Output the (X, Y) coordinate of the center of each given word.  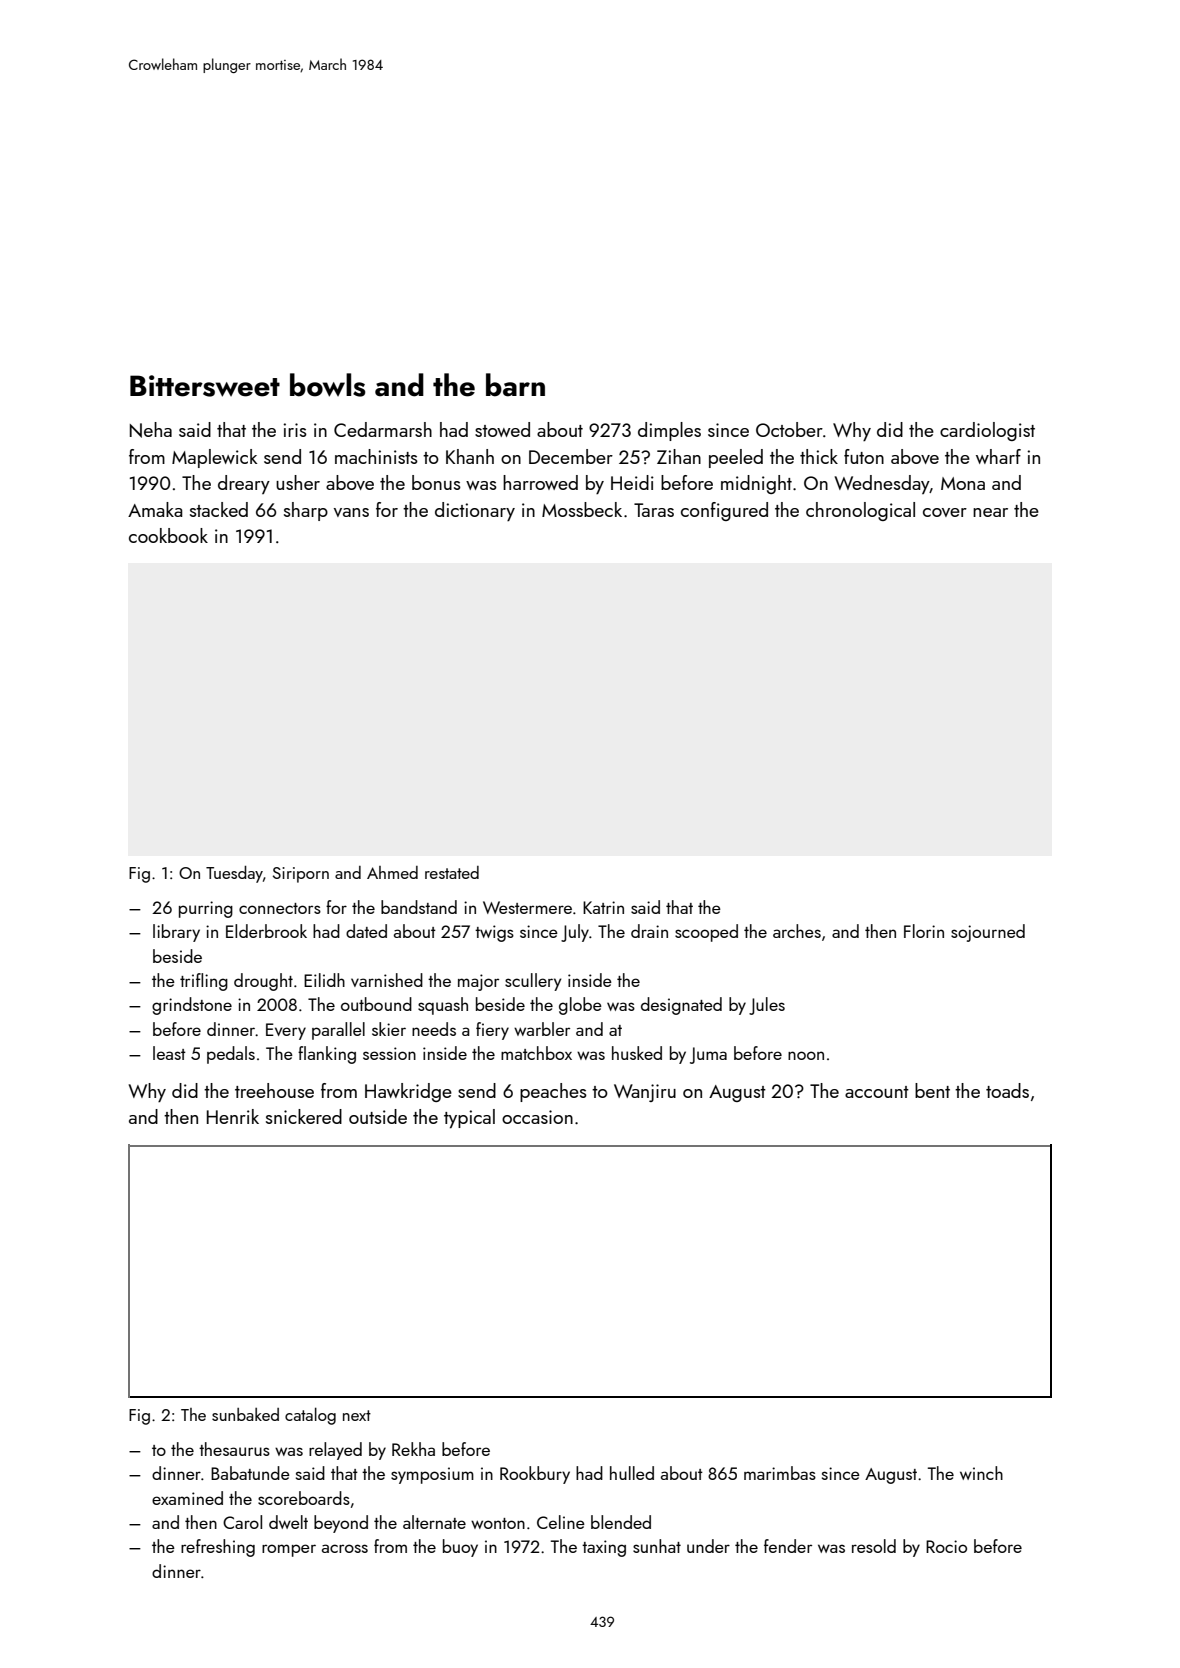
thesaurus (234, 1449)
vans (351, 512)
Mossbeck (582, 509)
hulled (632, 1473)
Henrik (233, 1116)
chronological (860, 511)
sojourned (988, 933)
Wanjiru (645, 1093)
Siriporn (301, 875)
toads (1007, 1090)
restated (452, 872)
